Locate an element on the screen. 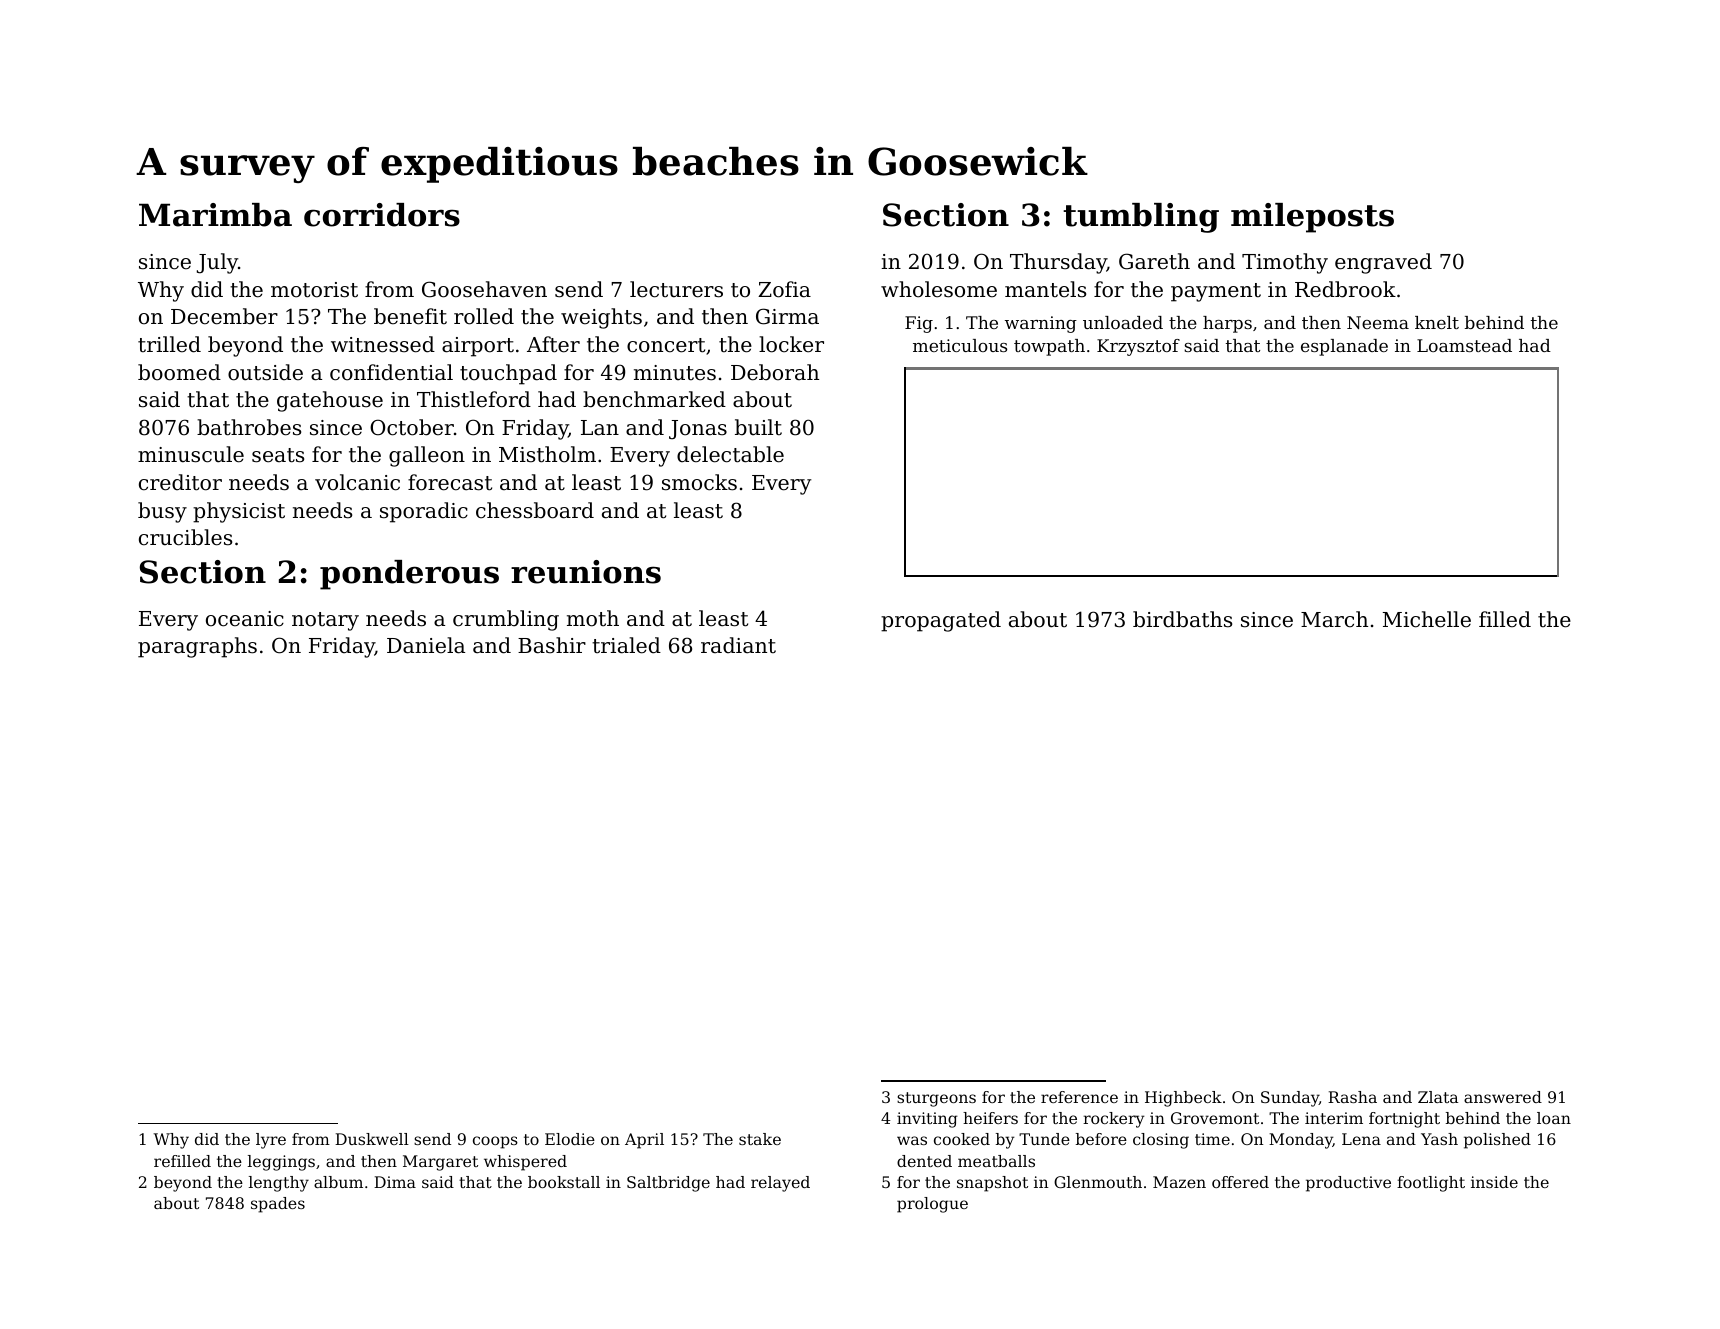 The width and height of the screenshot is (1720, 1329). Zofia is located at coordinates (784, 289).
